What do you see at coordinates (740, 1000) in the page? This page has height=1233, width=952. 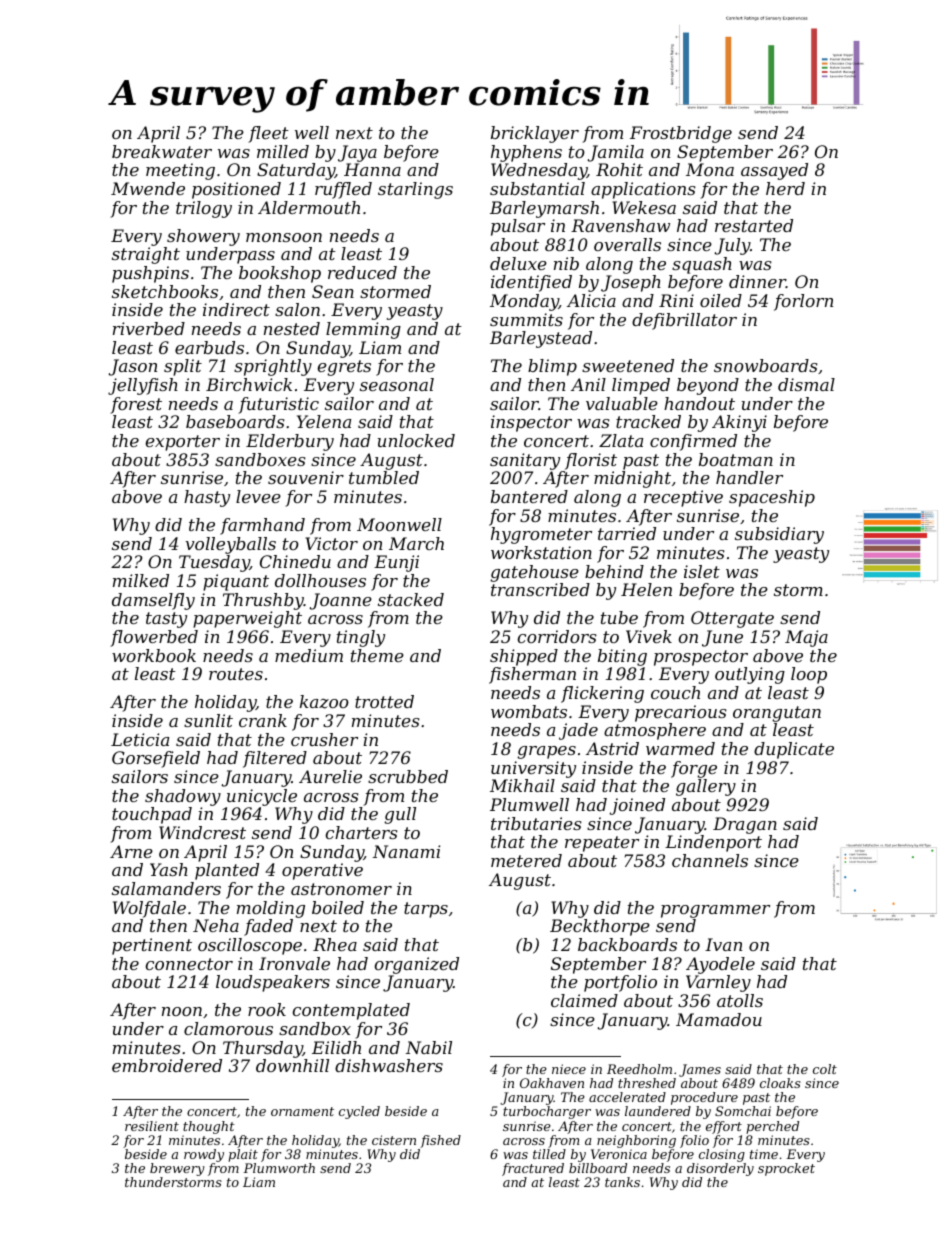 I see `atolls` at bounding box center [740, 1000].
